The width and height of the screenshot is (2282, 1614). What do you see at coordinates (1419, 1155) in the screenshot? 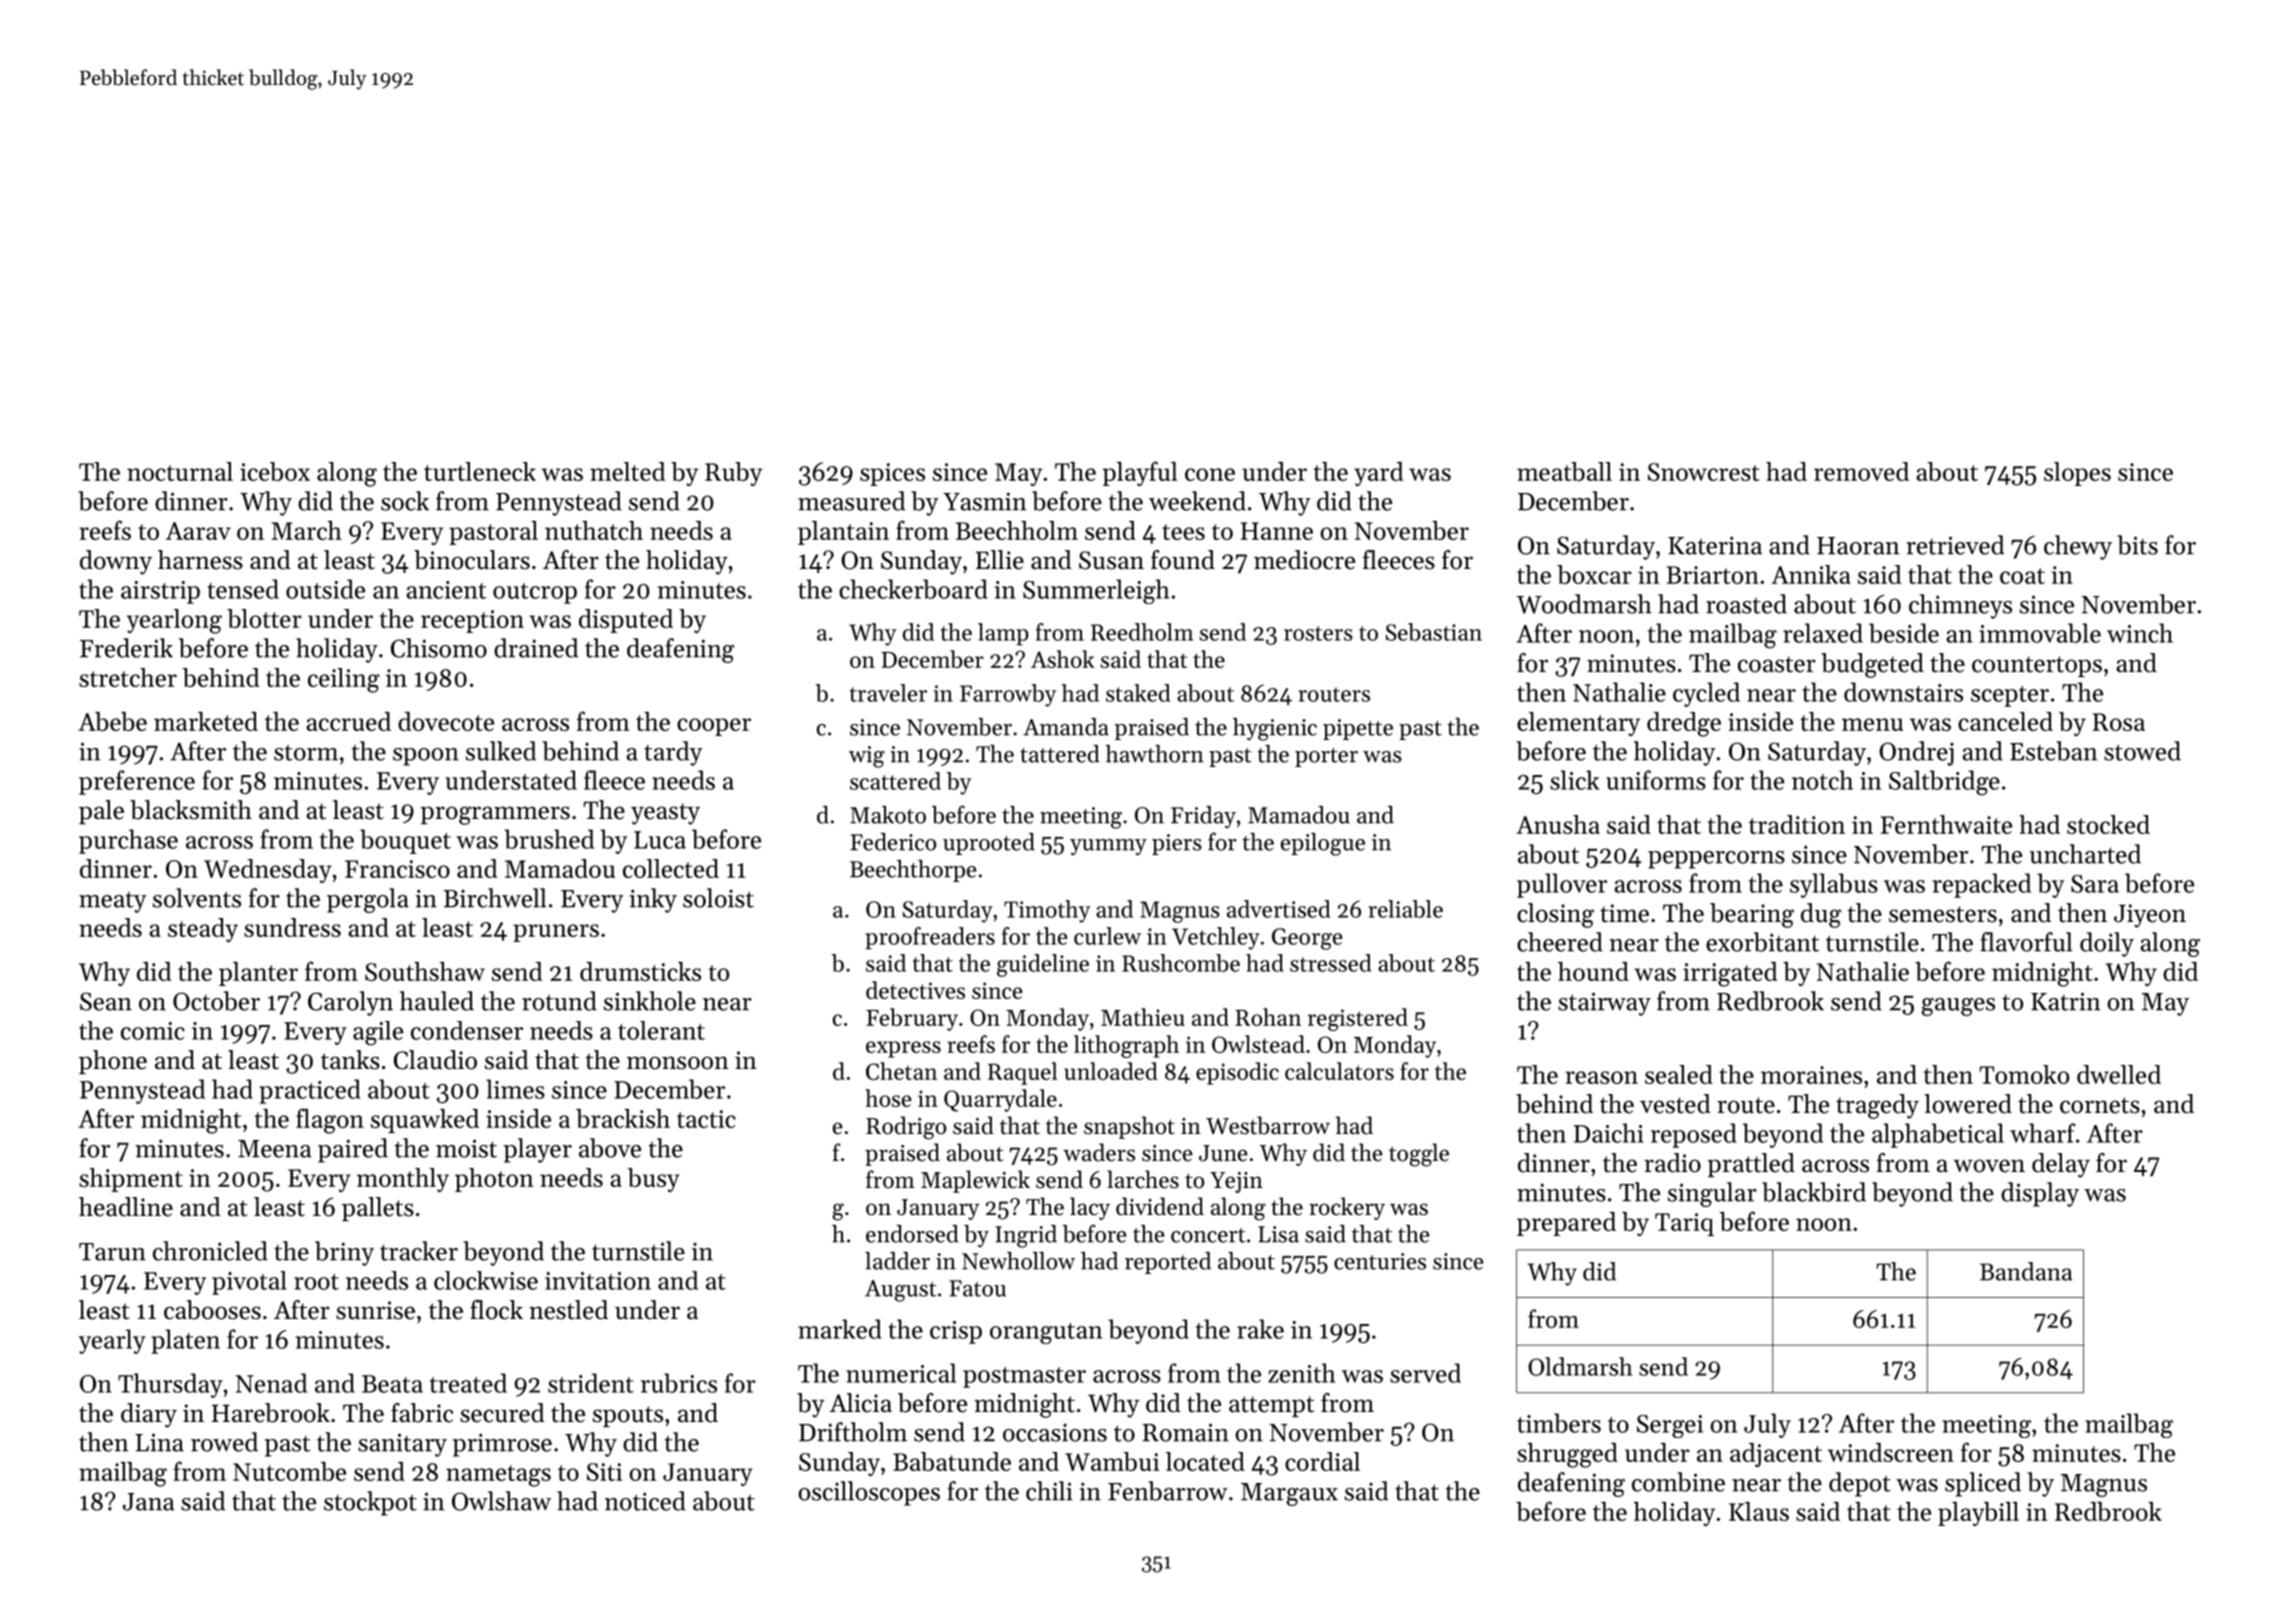
I see `toggle` at bounding box center [1419, 1155].
